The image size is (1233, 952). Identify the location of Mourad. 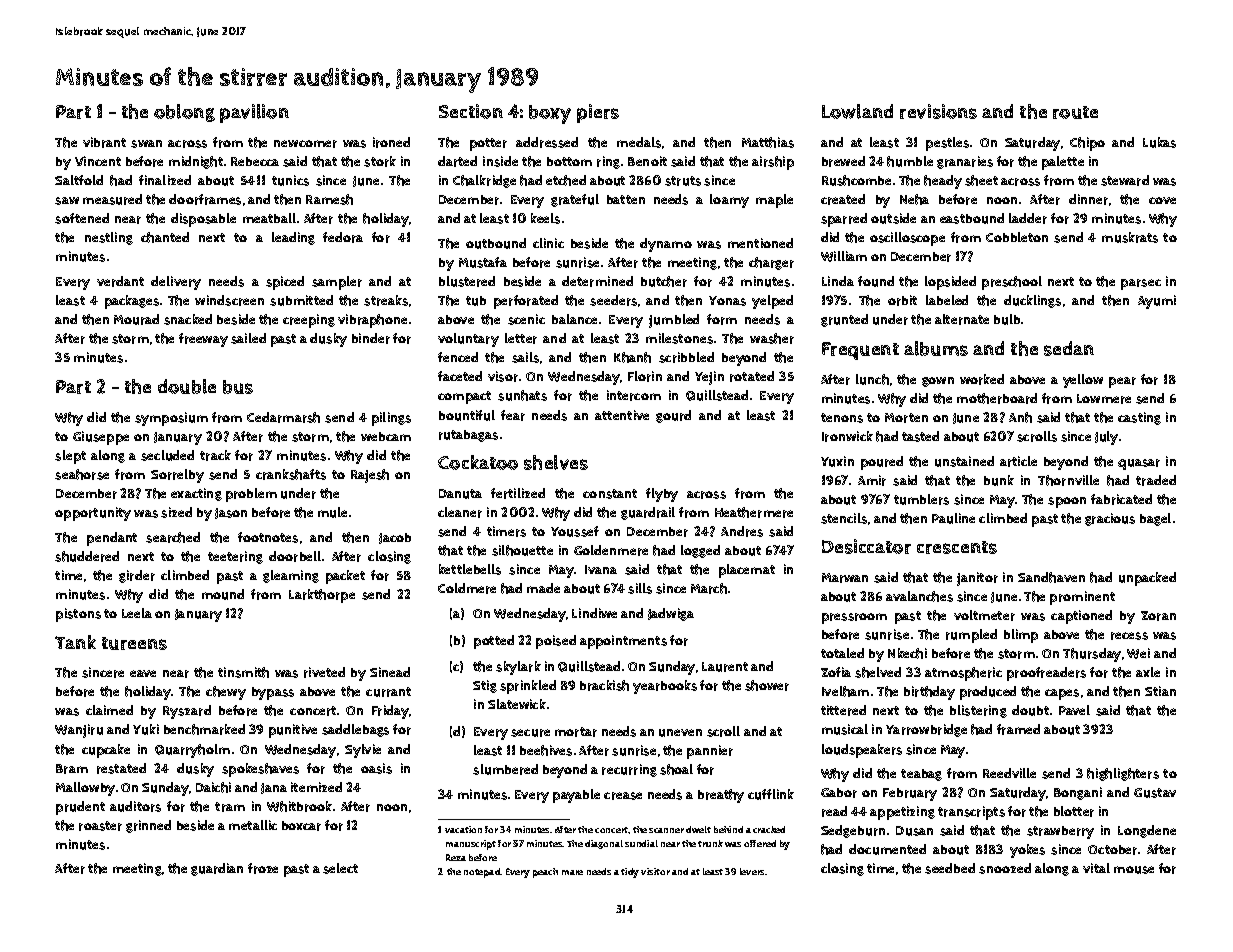
(136, 319).
